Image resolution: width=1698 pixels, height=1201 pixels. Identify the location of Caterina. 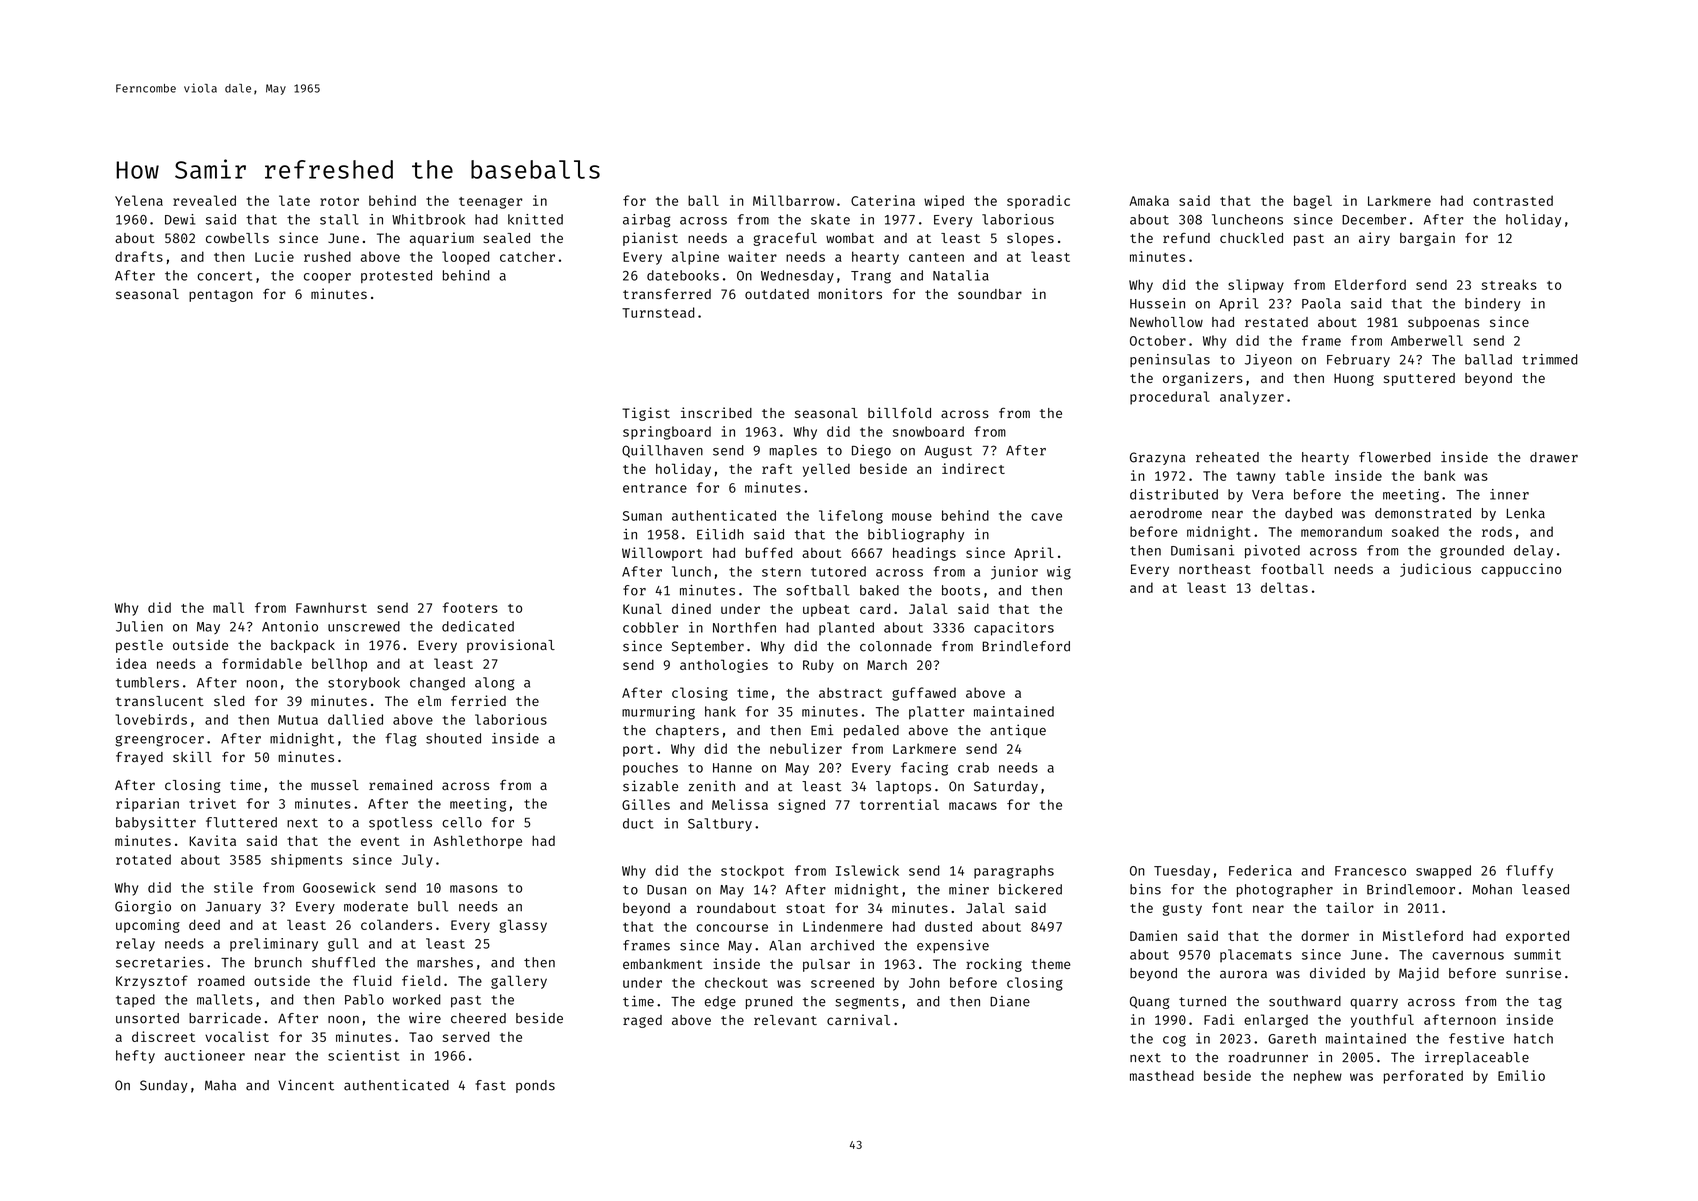
(883, 200).
